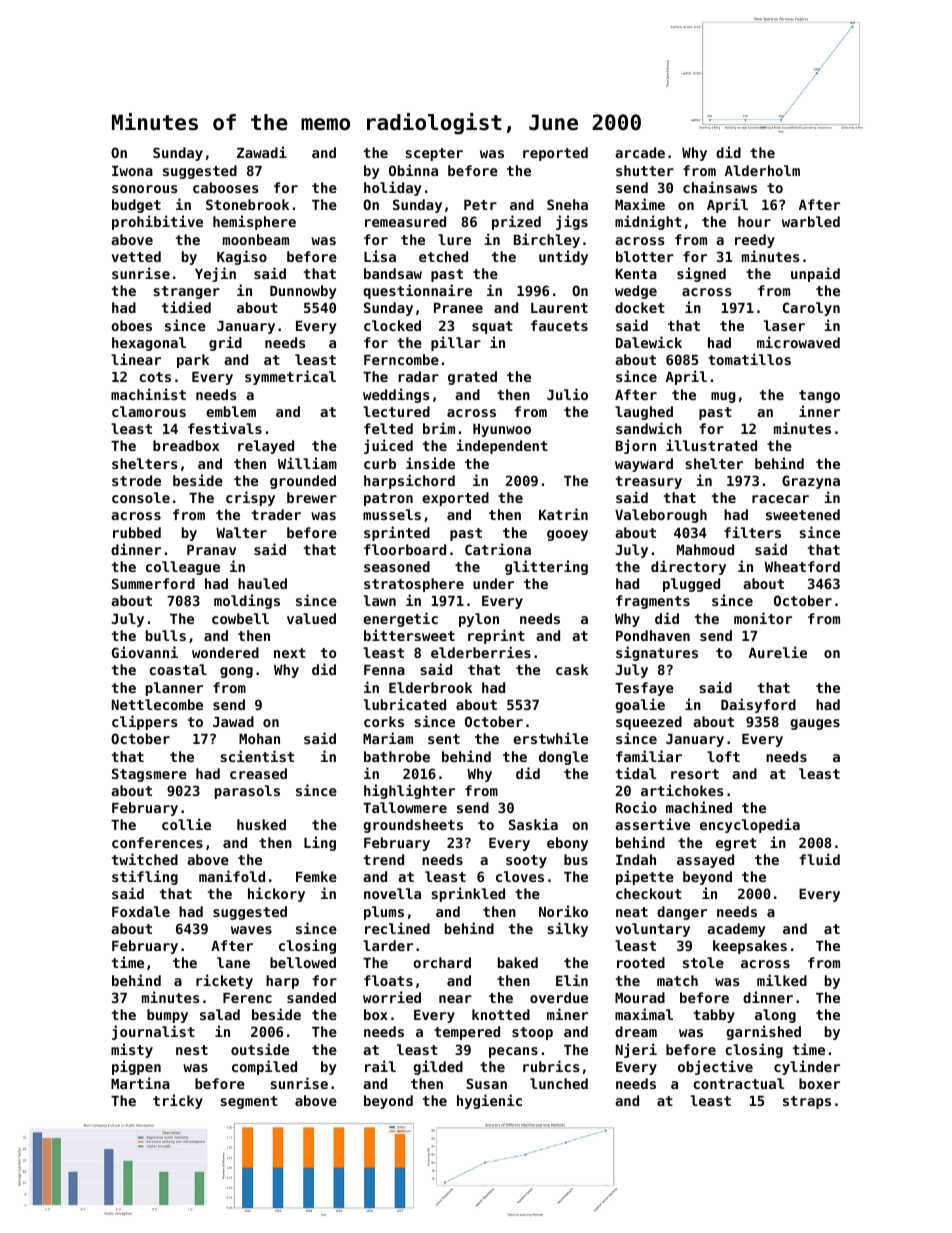 The width and height of the screenshot is (952, 1233). What do you see at coordinates (563, 514) in the screenshot?
I see `Katrin` at bounding box center [563, 514].
